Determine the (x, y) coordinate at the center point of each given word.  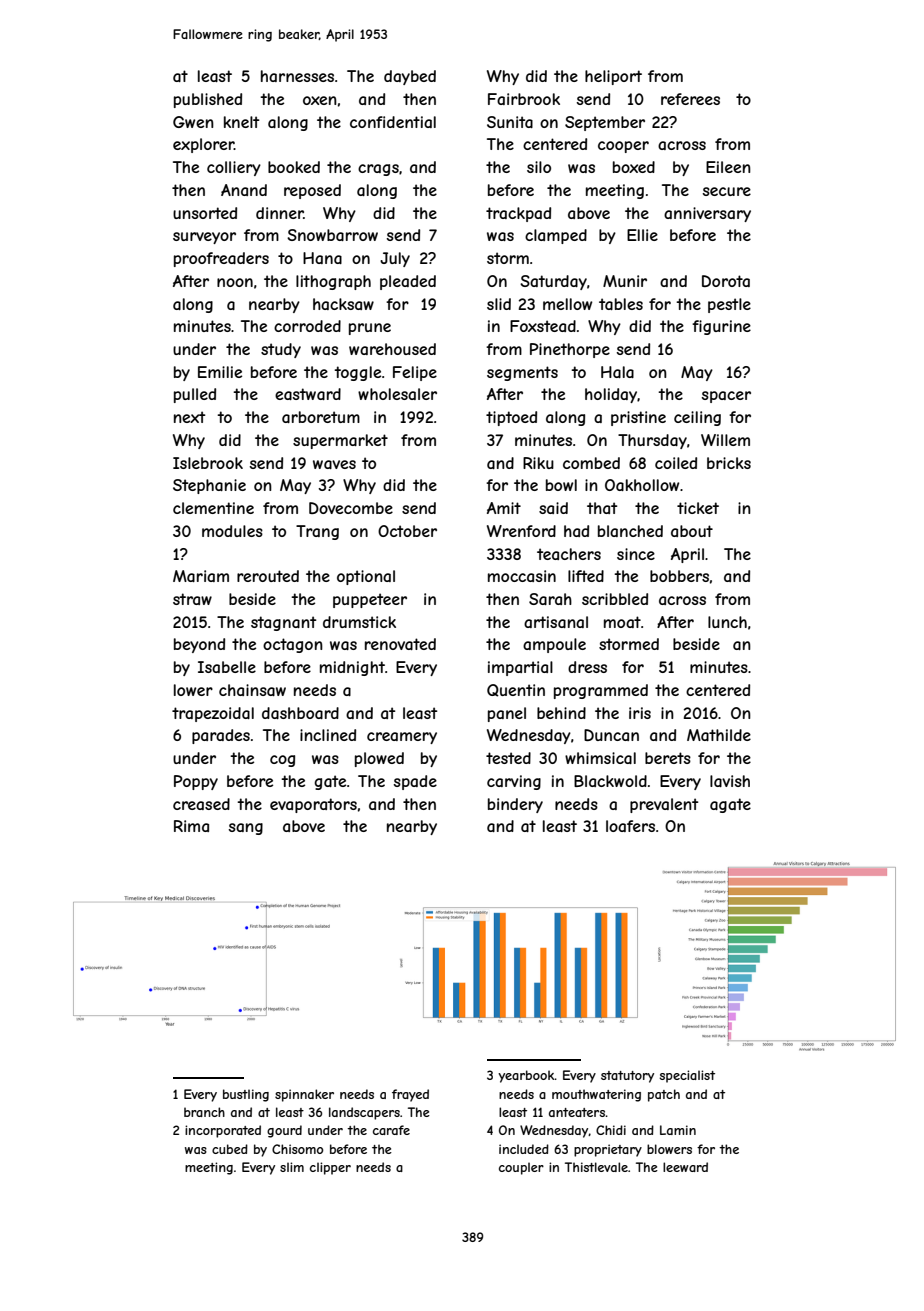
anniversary (707, 214)
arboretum (321, 417)
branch (204, 1112)
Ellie (642, 235)
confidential (393, 122)
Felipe (415, 373)
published (208, 100)
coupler (521, 1168)
